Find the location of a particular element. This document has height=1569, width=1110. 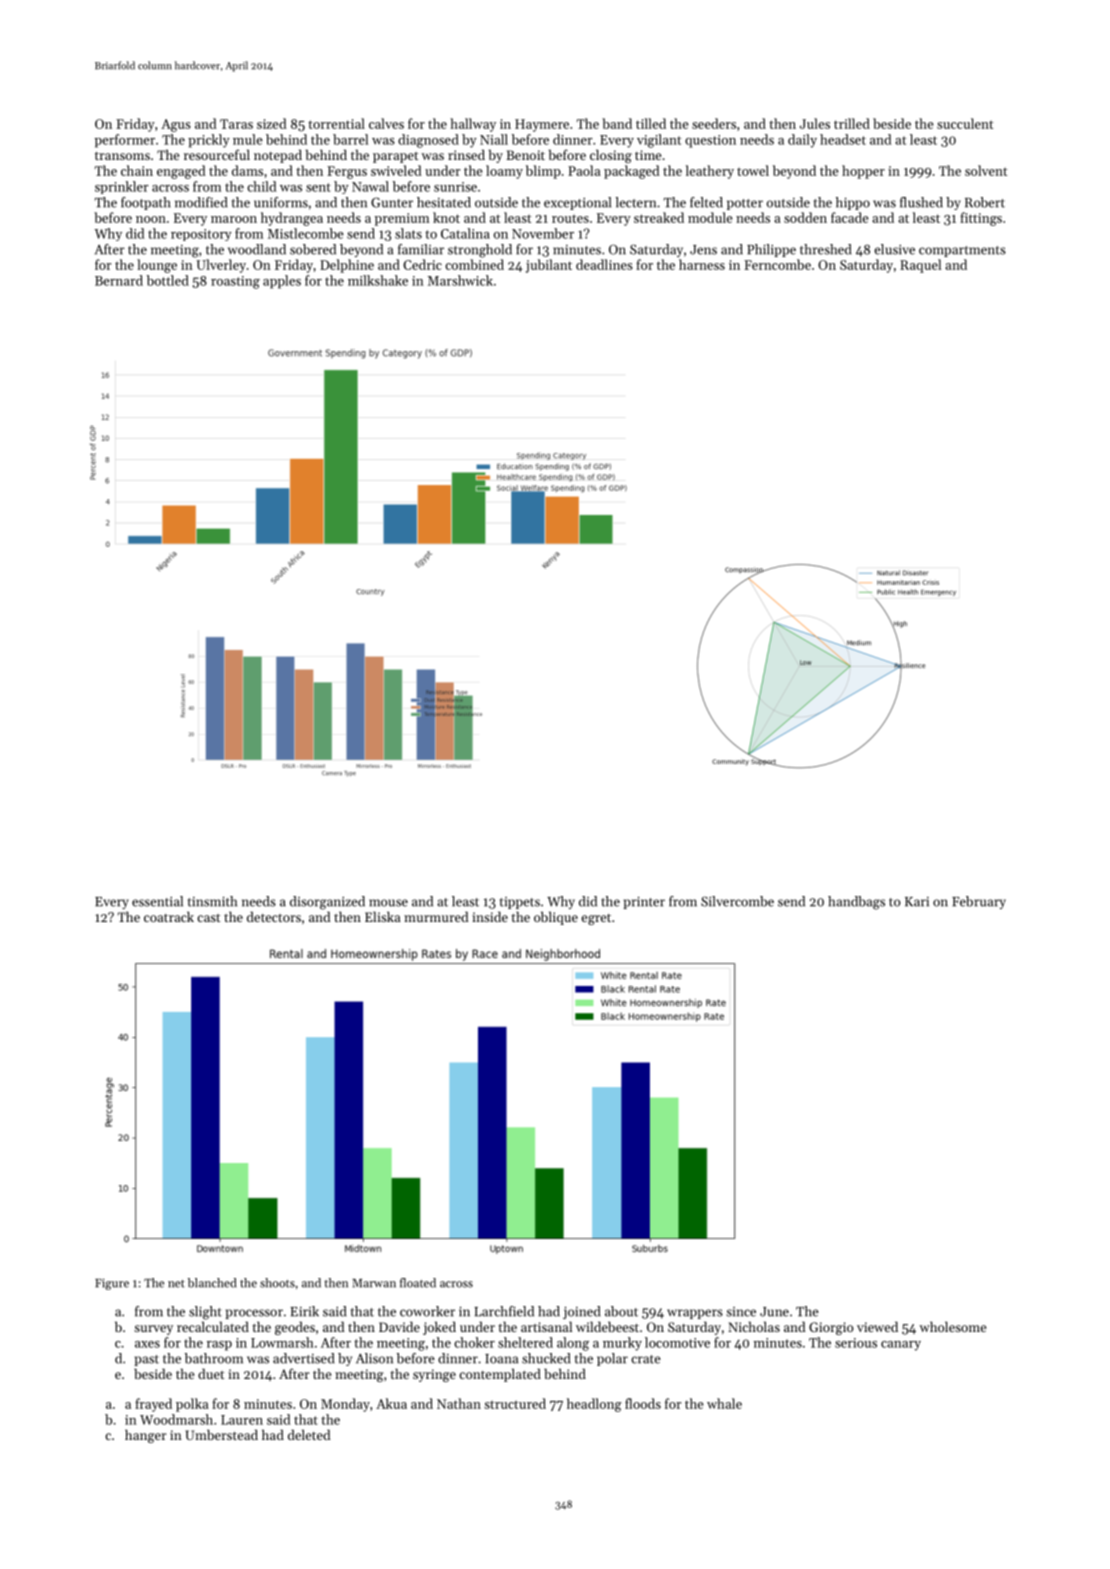

mouse is located at coordinates (388, 903).
